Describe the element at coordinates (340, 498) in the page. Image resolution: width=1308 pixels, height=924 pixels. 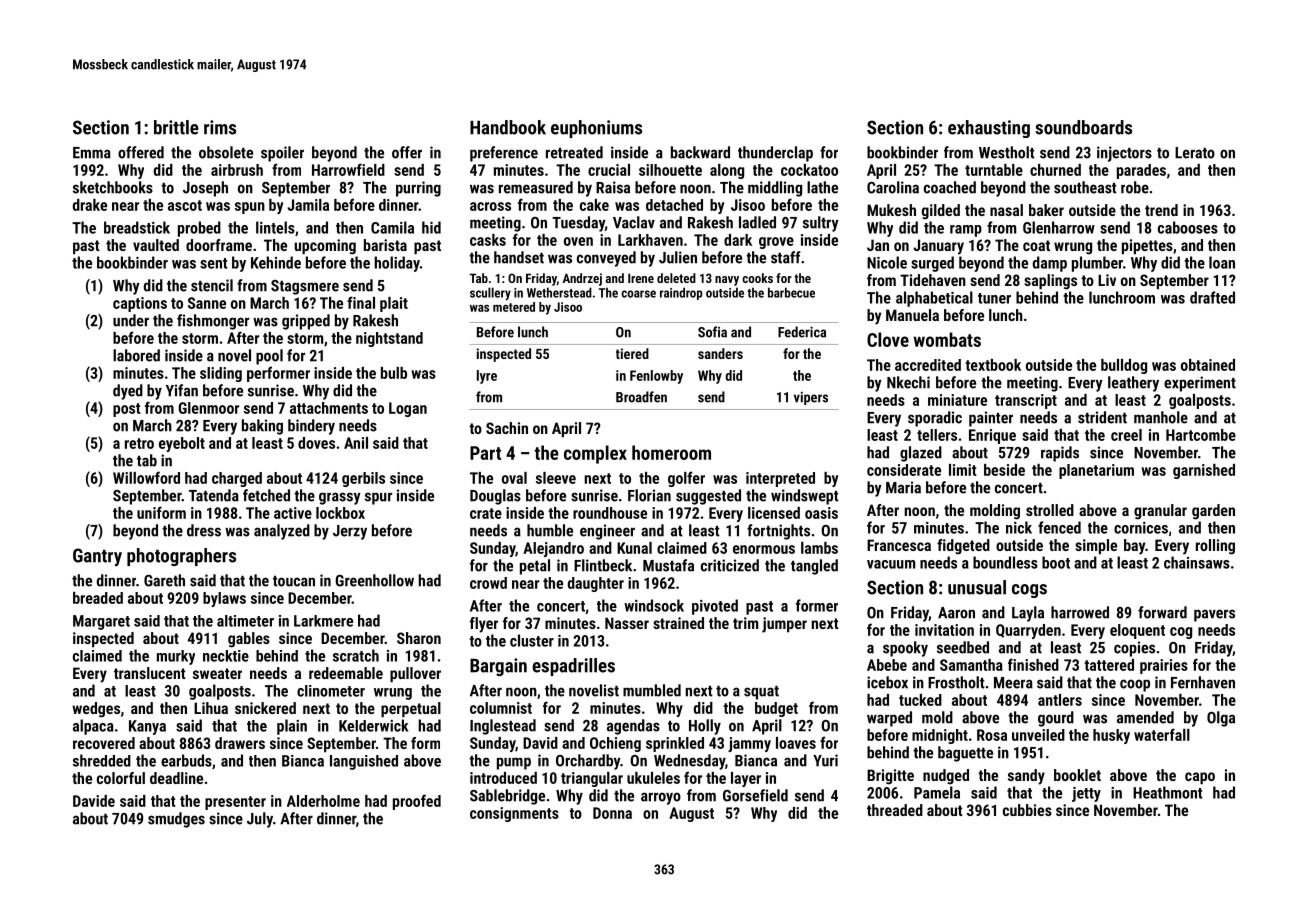
I see `grassy` at that location.
